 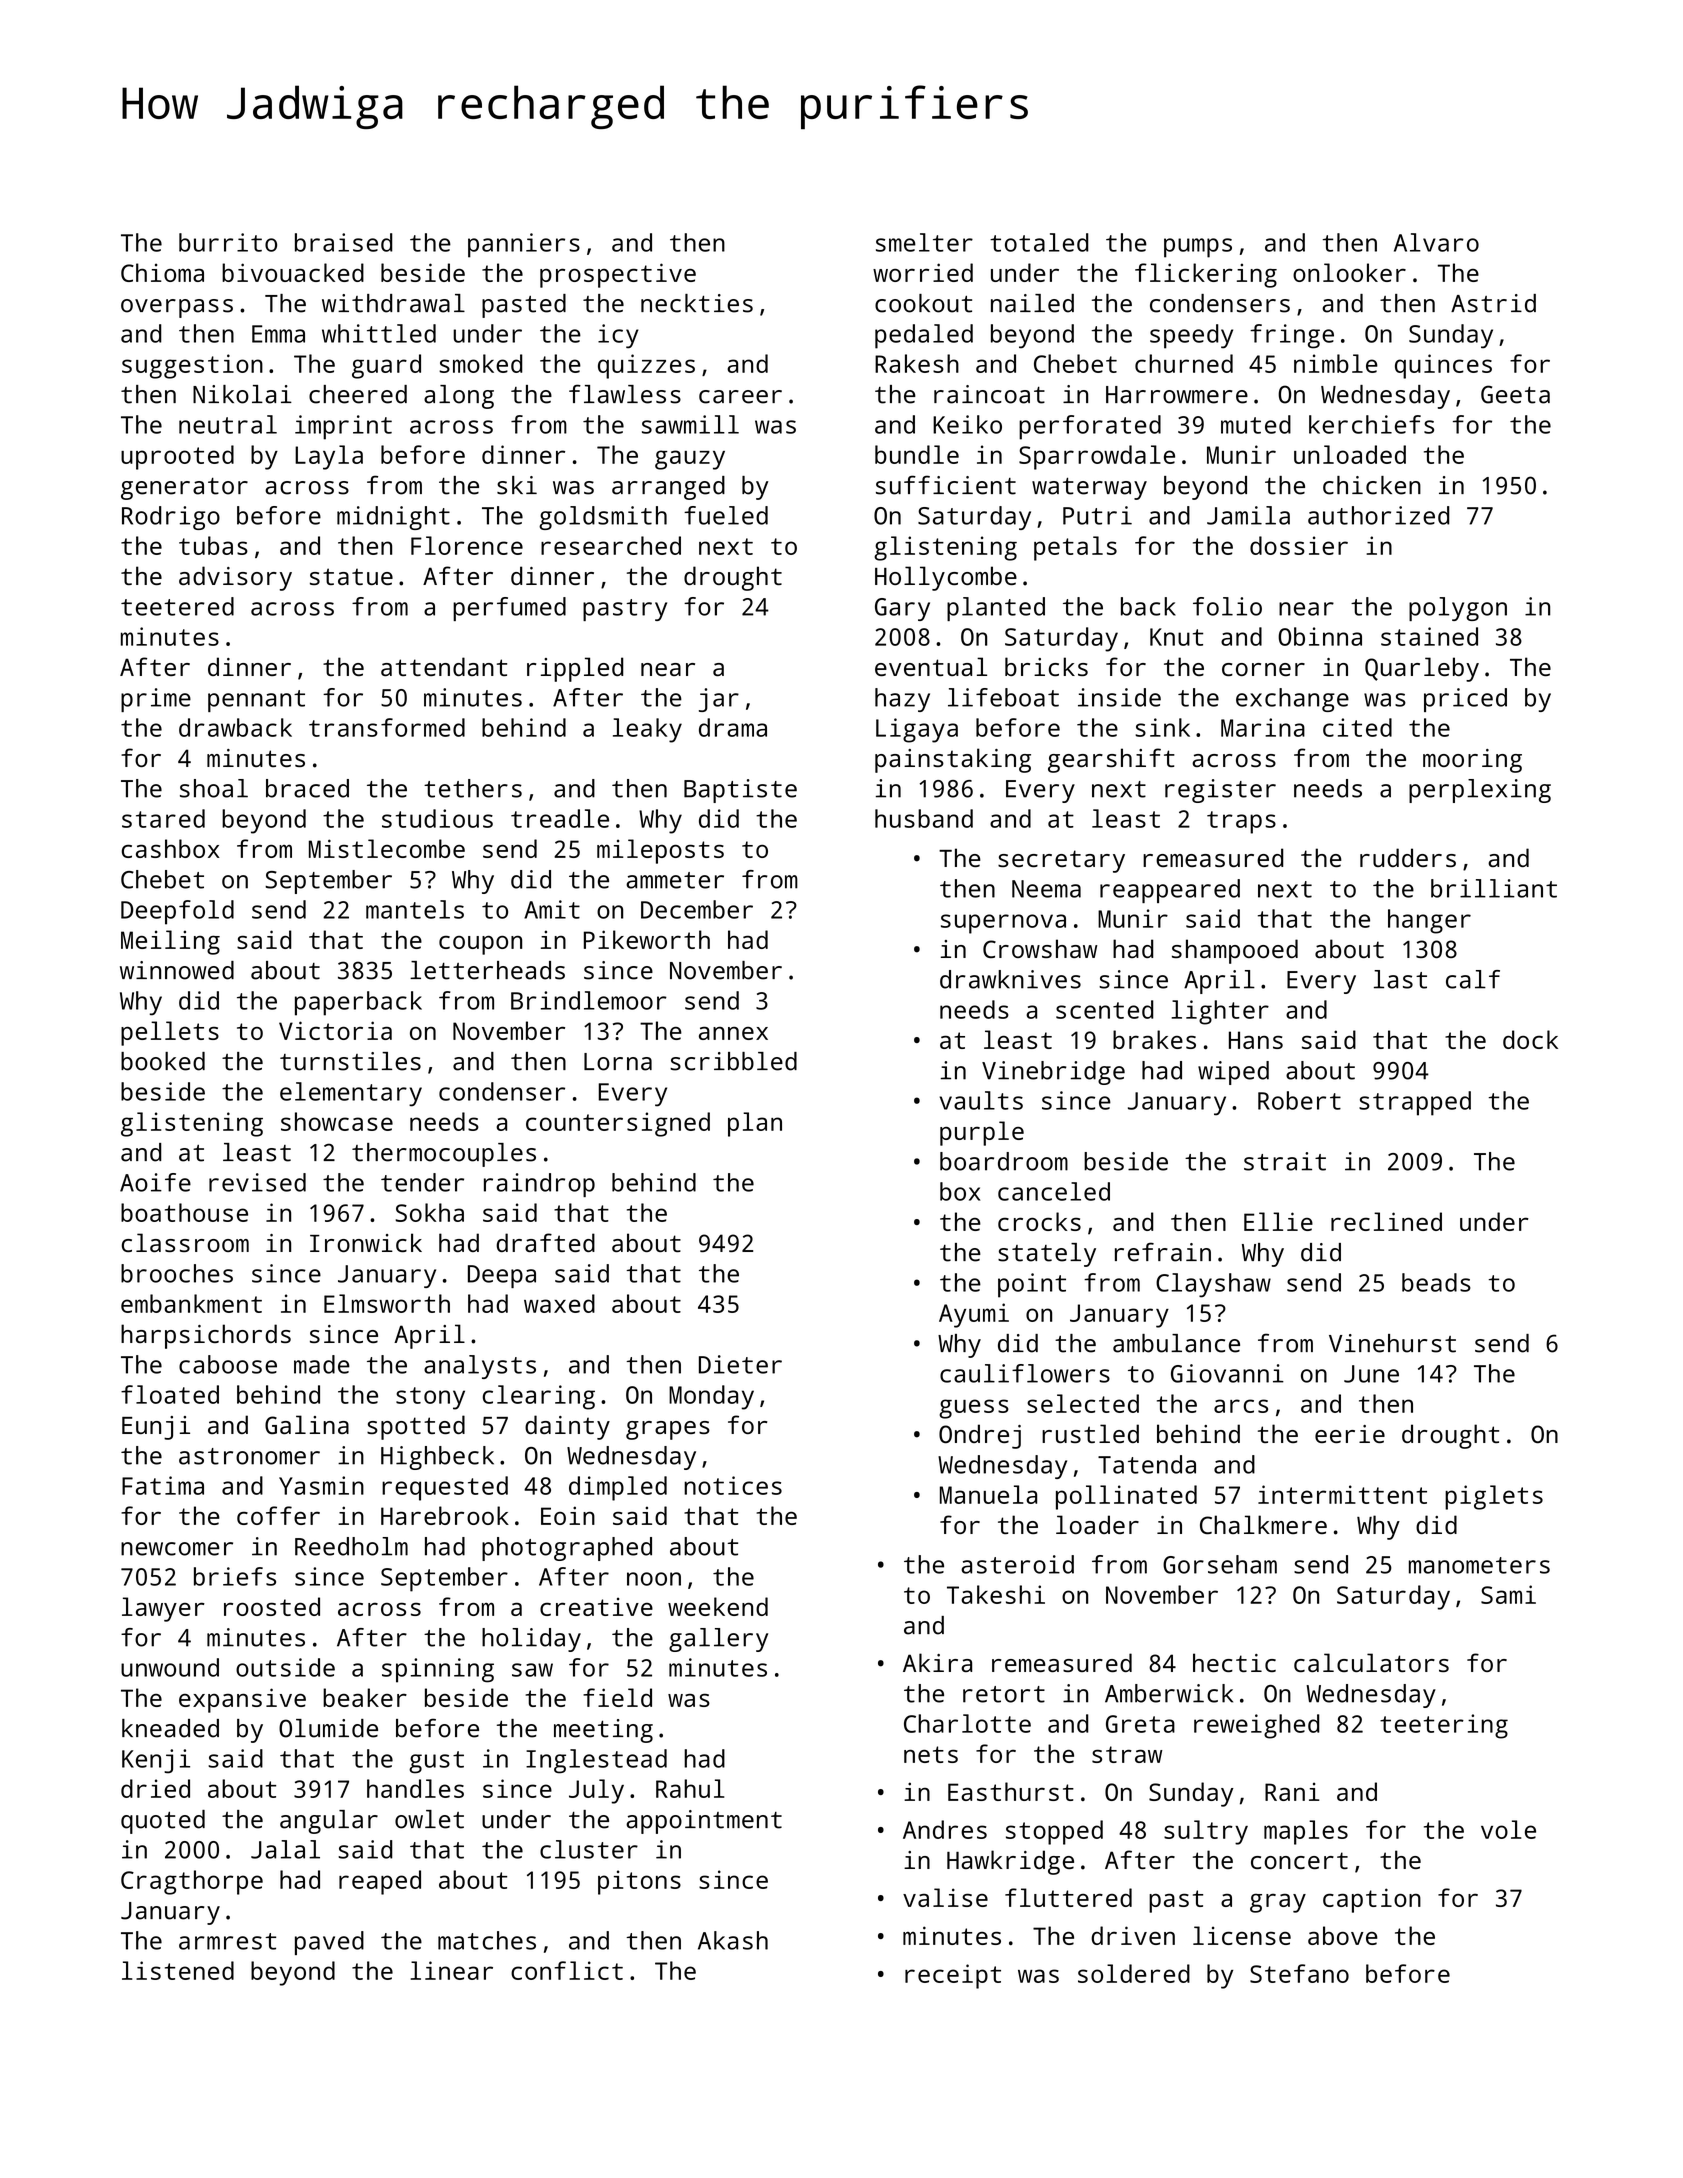 I want to click on sufficient, so click(x=946, y=485).
